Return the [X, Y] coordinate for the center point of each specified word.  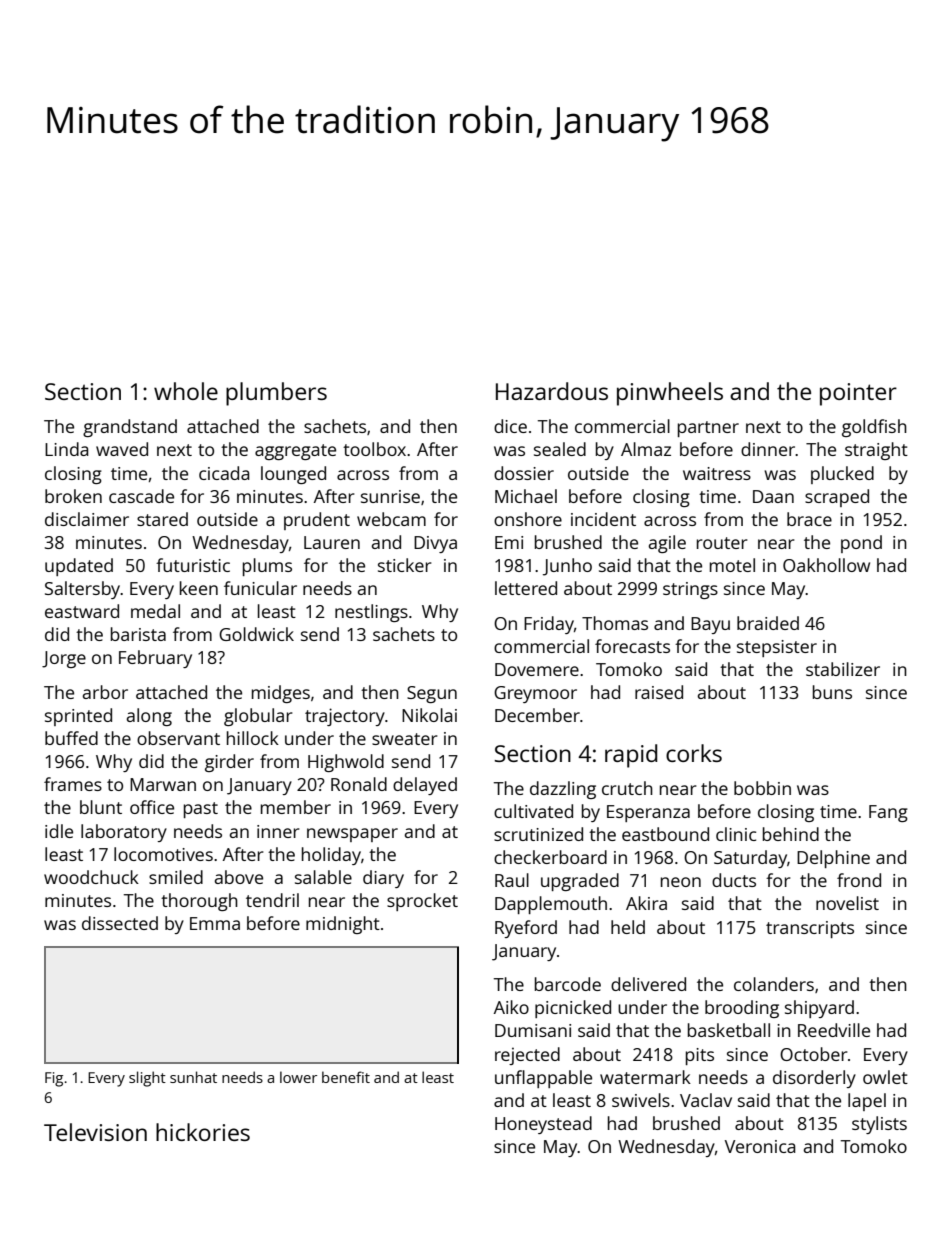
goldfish [874, 428]
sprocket [422, 902]
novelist [847, 903]
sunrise [390, 496]
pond [861, 544]
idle [59, 831]
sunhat [193, 1077]
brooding [742, 1009]
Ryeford [526, 929]
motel [732, 565]
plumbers [276, 394]
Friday [549, 625]
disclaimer [87, 519]
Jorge [64, 659]
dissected [120, 923]
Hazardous [552, 391]
